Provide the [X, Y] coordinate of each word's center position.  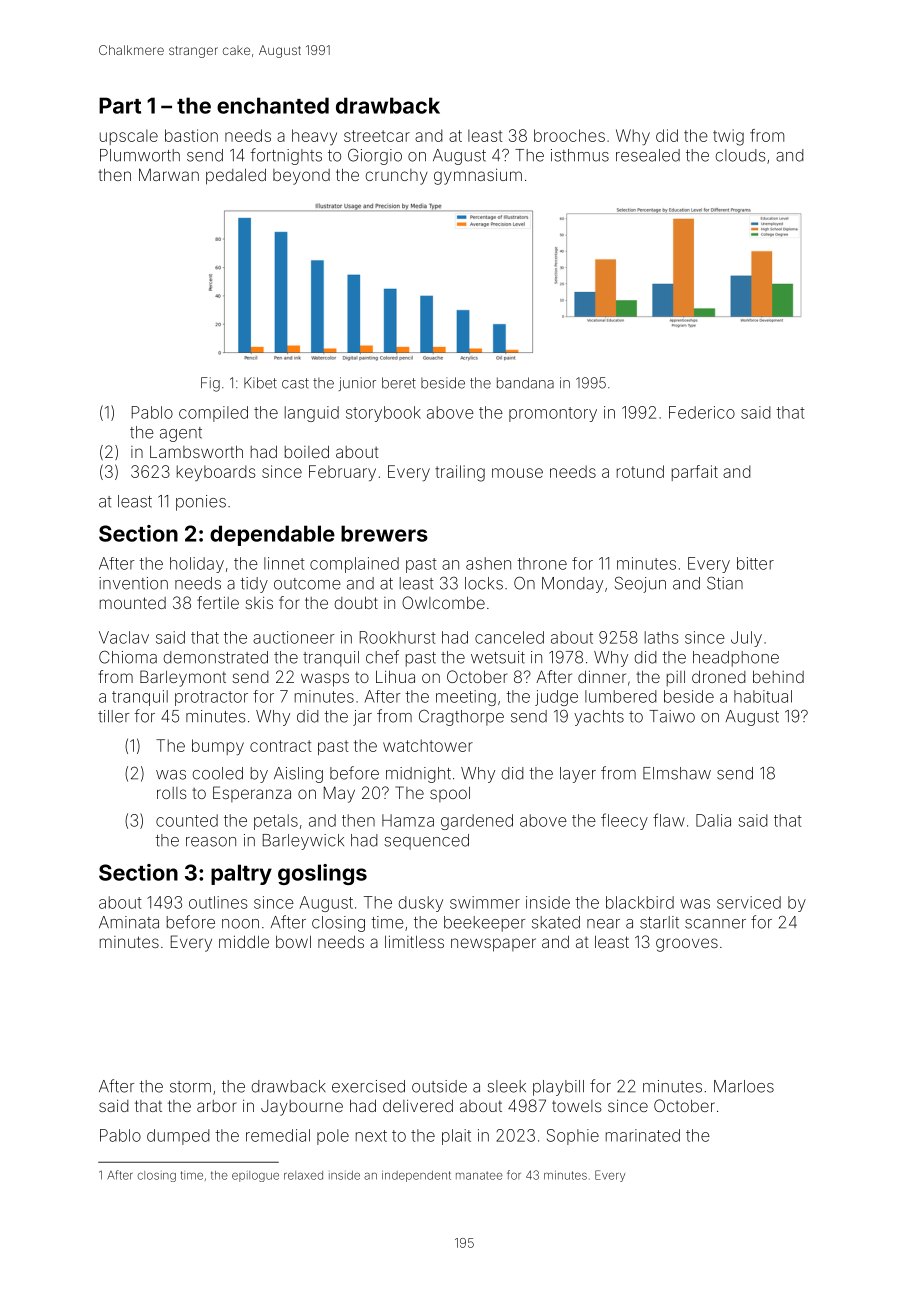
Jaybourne [302, 1108]
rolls [172, 793]
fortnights [286, 156]
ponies [201, 503]
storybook [383, 414]
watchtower [428, 745]
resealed [648, 155]
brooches [569, 135]
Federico [702, 412]
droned [719, 676]
